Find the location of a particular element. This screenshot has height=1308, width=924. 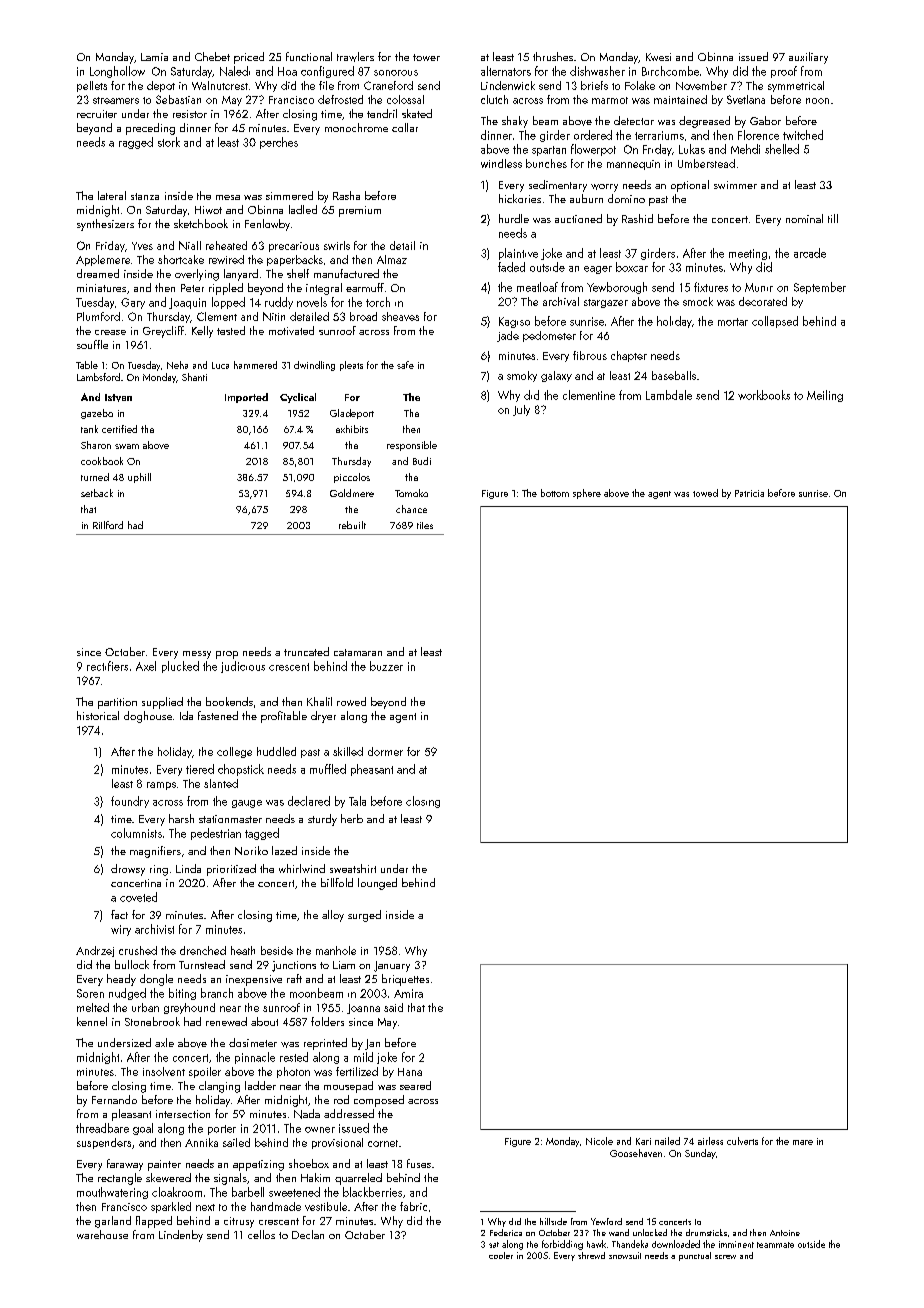

mare is located at coordinates (803, 1142).
